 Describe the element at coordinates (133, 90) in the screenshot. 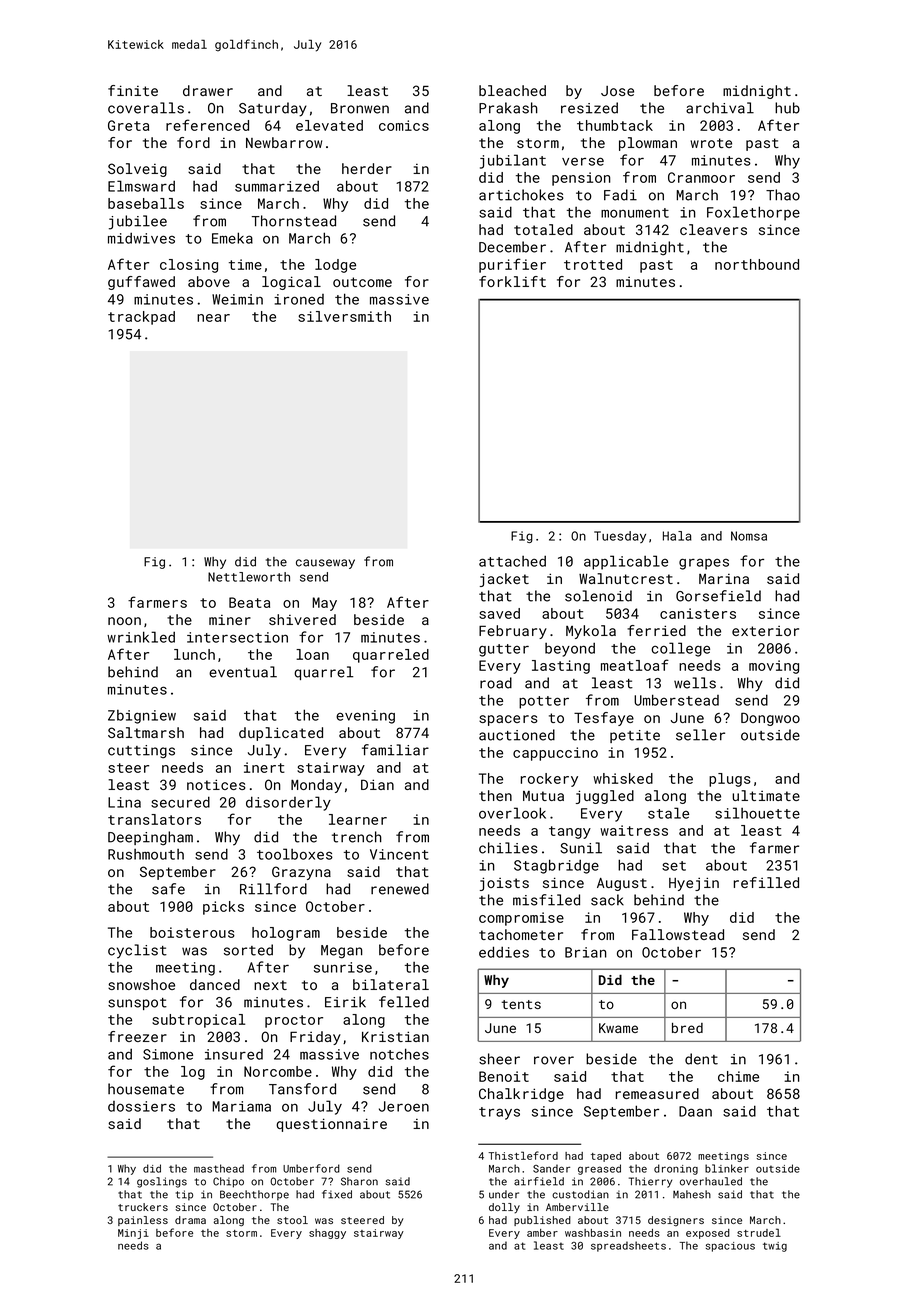

I see `finite` at that location.
